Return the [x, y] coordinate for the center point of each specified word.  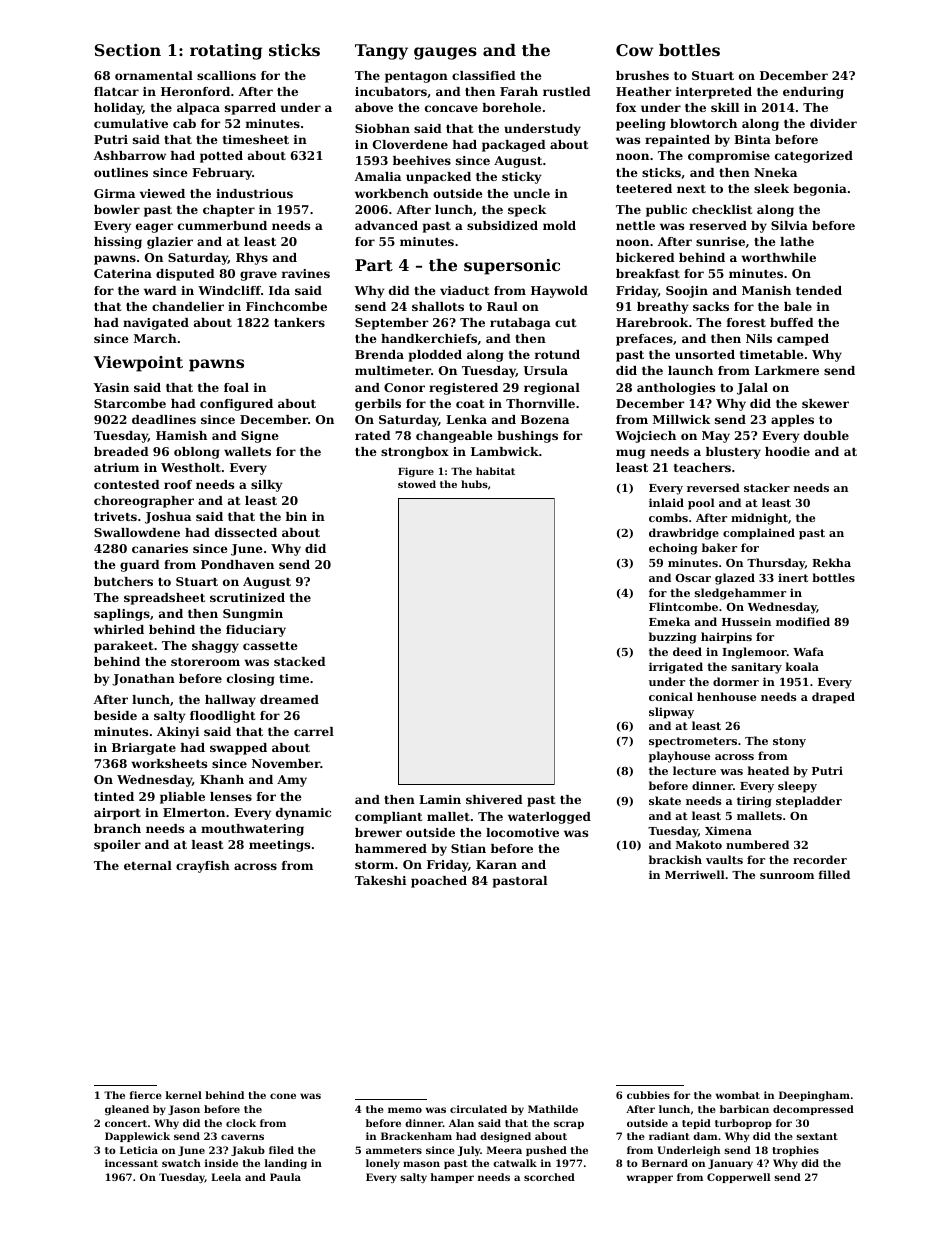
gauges [445, 53]
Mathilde [553, 1109]
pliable [182, 798]
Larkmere [787, 370]
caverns [242, 1137]
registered [463, 389]
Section [128, 50]
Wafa [808, 651]
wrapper [650, 1179]
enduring [813, 93]
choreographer [144, 502]
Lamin [440, 799]
